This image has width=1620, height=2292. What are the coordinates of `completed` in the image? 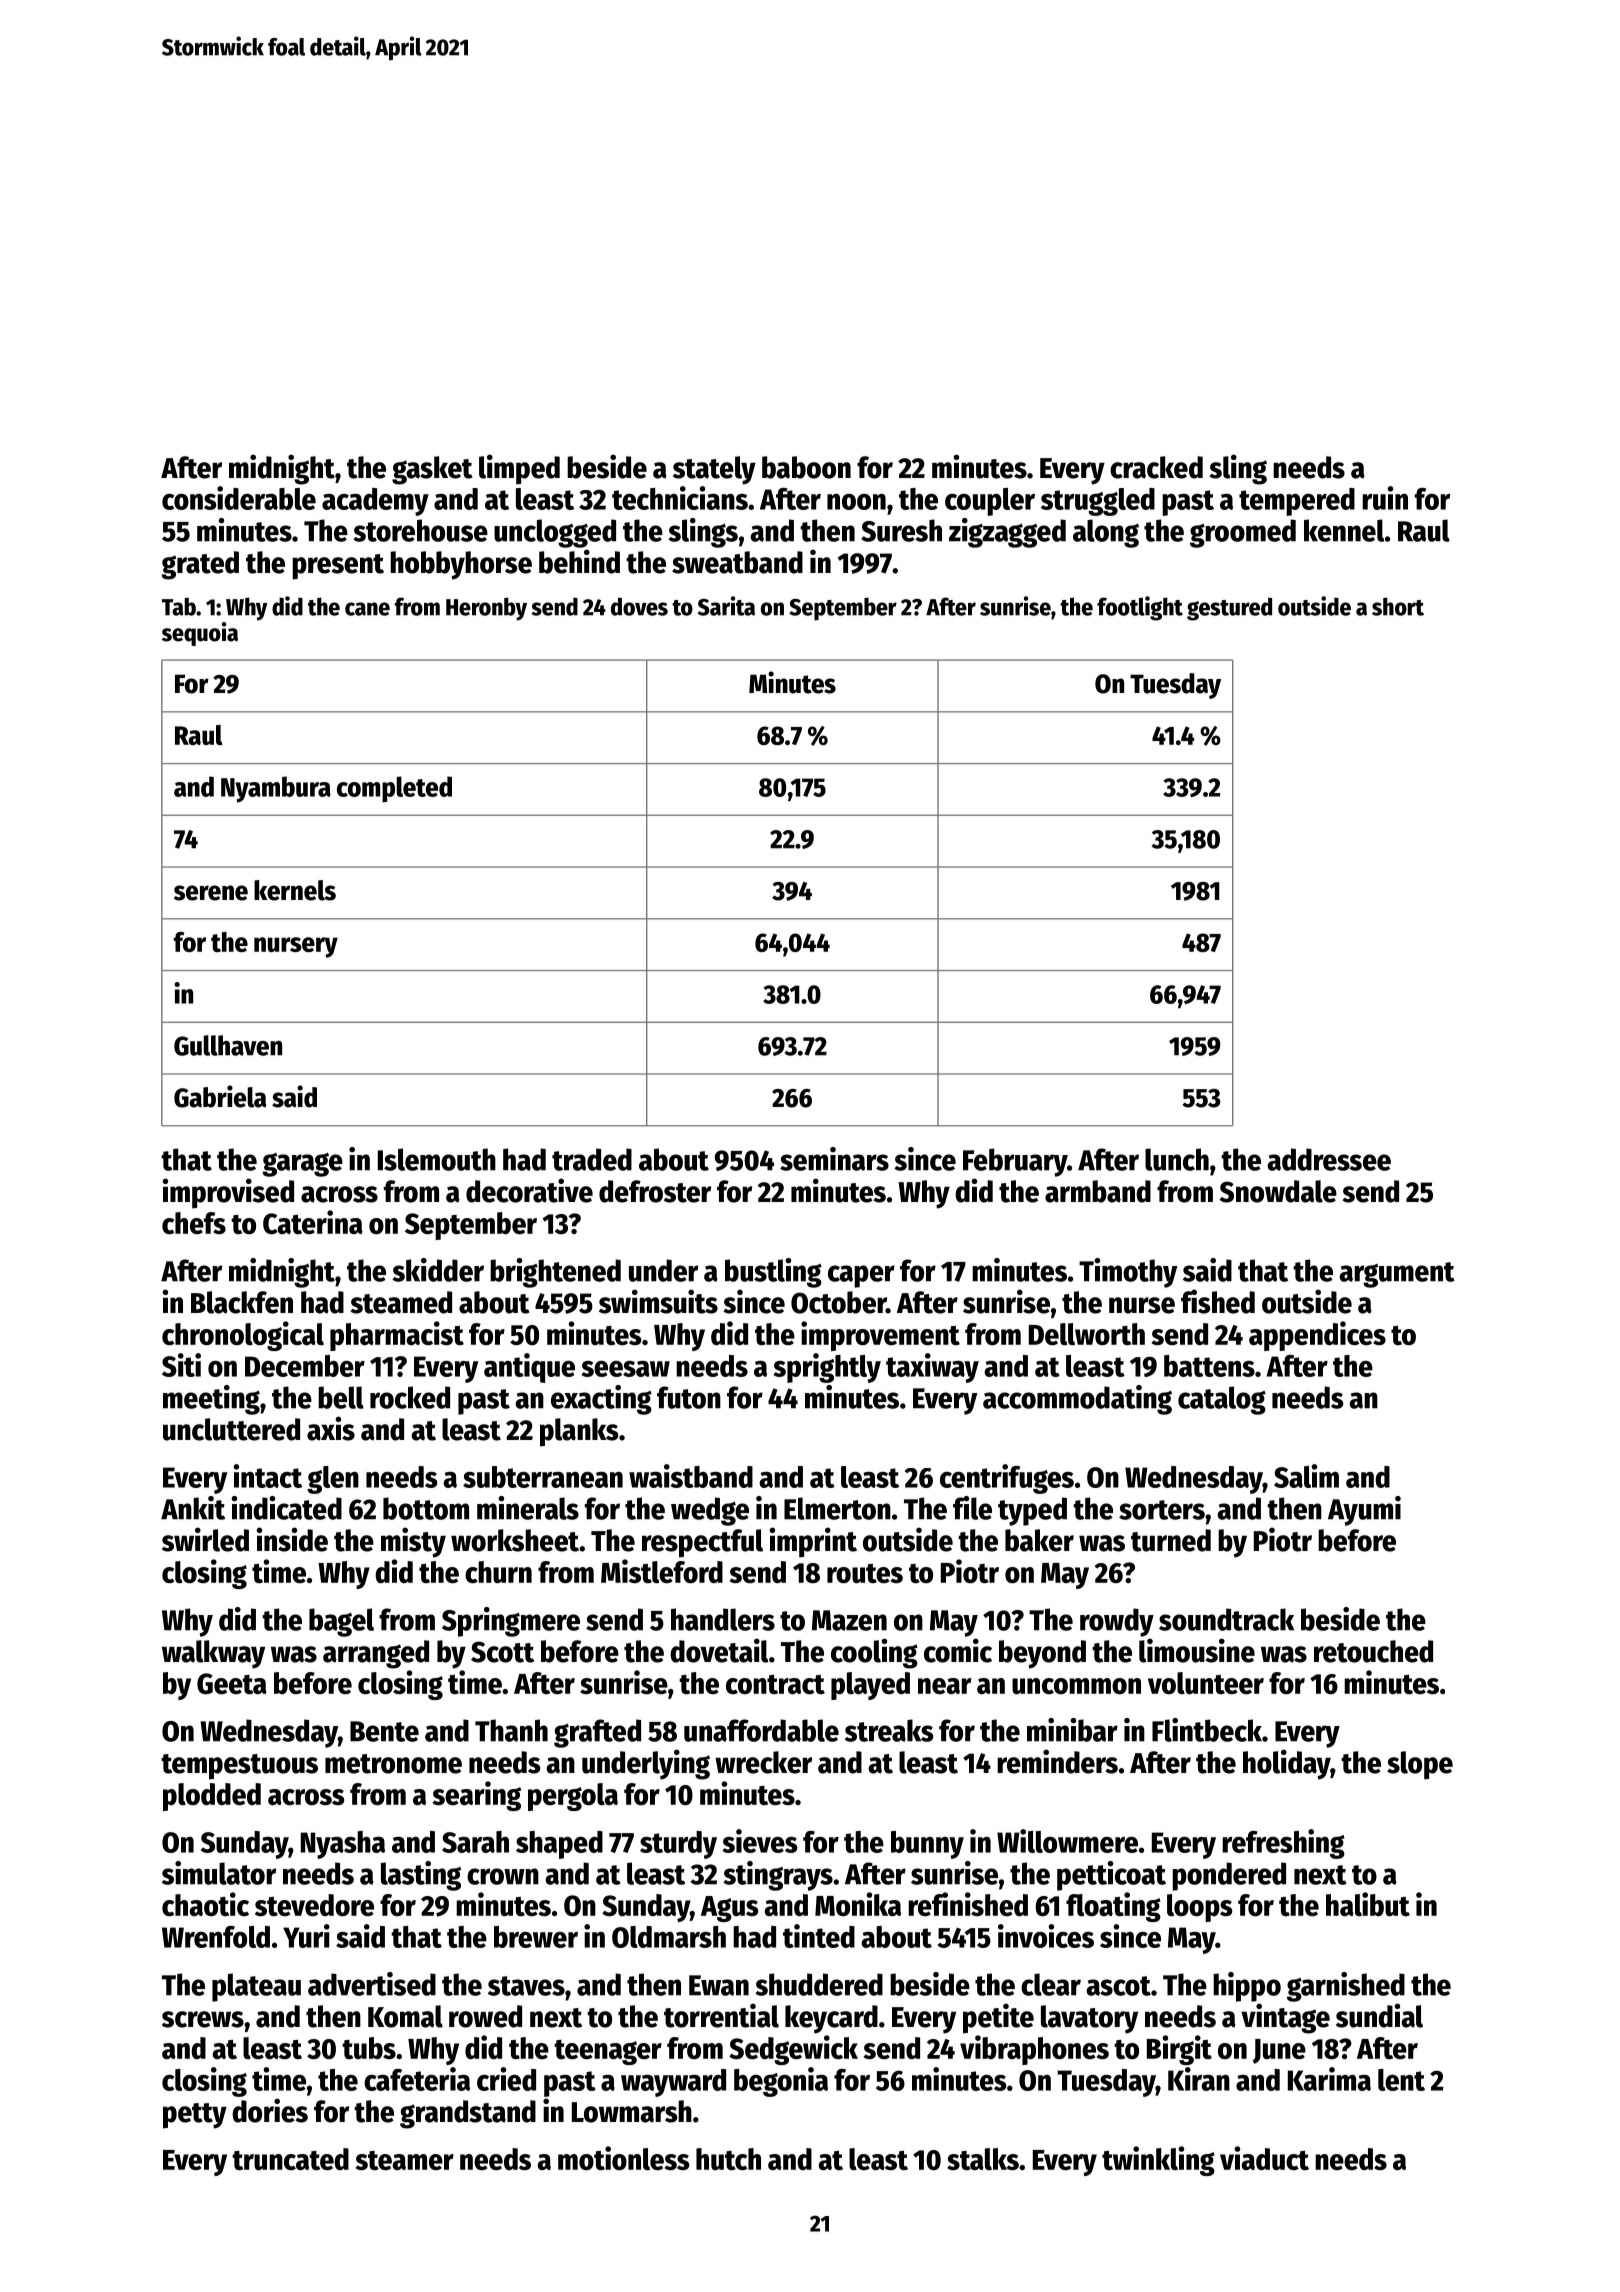 It's located at (394, 789).
